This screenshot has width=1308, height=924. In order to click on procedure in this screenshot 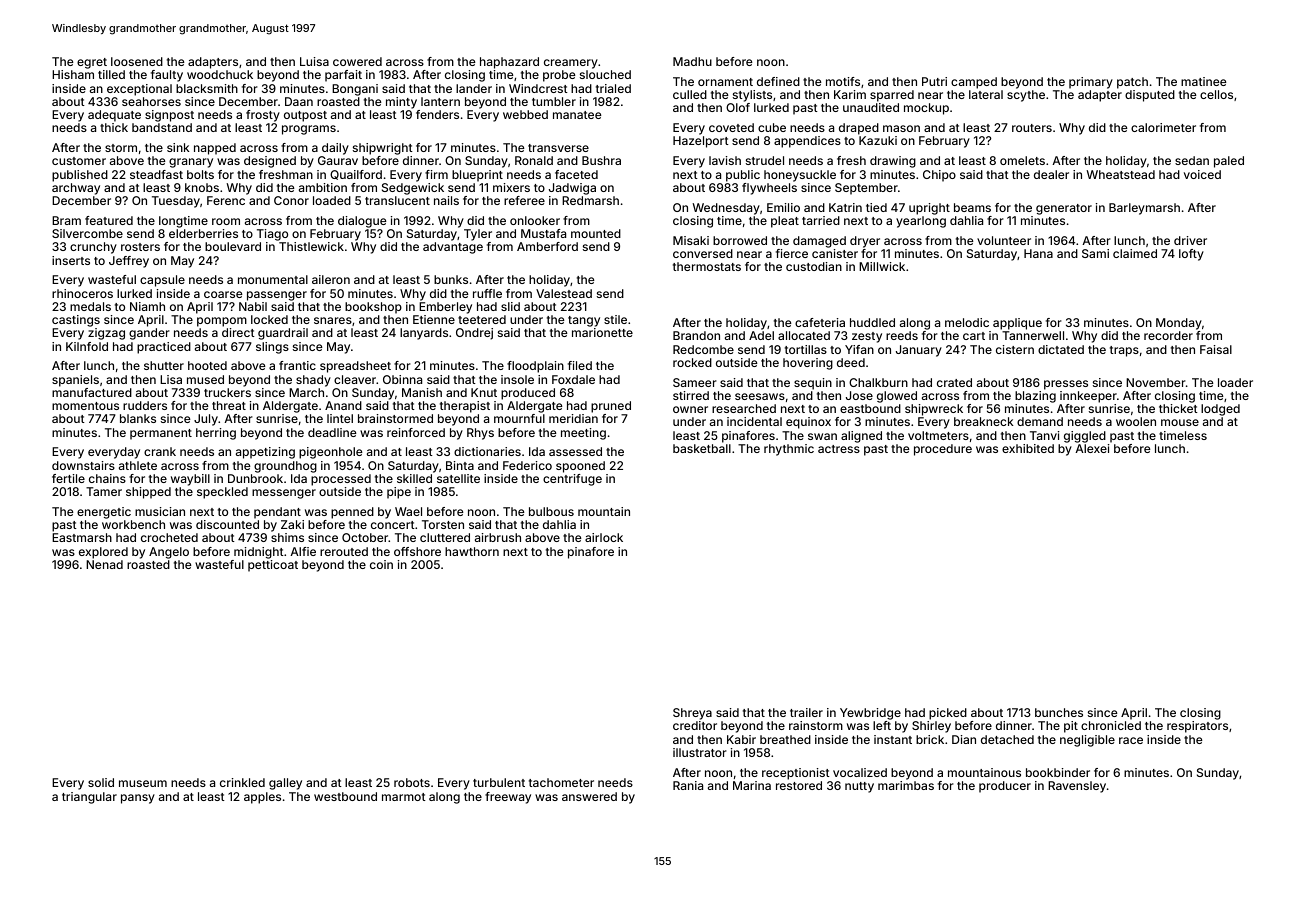, I will do `click(943, 450)`.
